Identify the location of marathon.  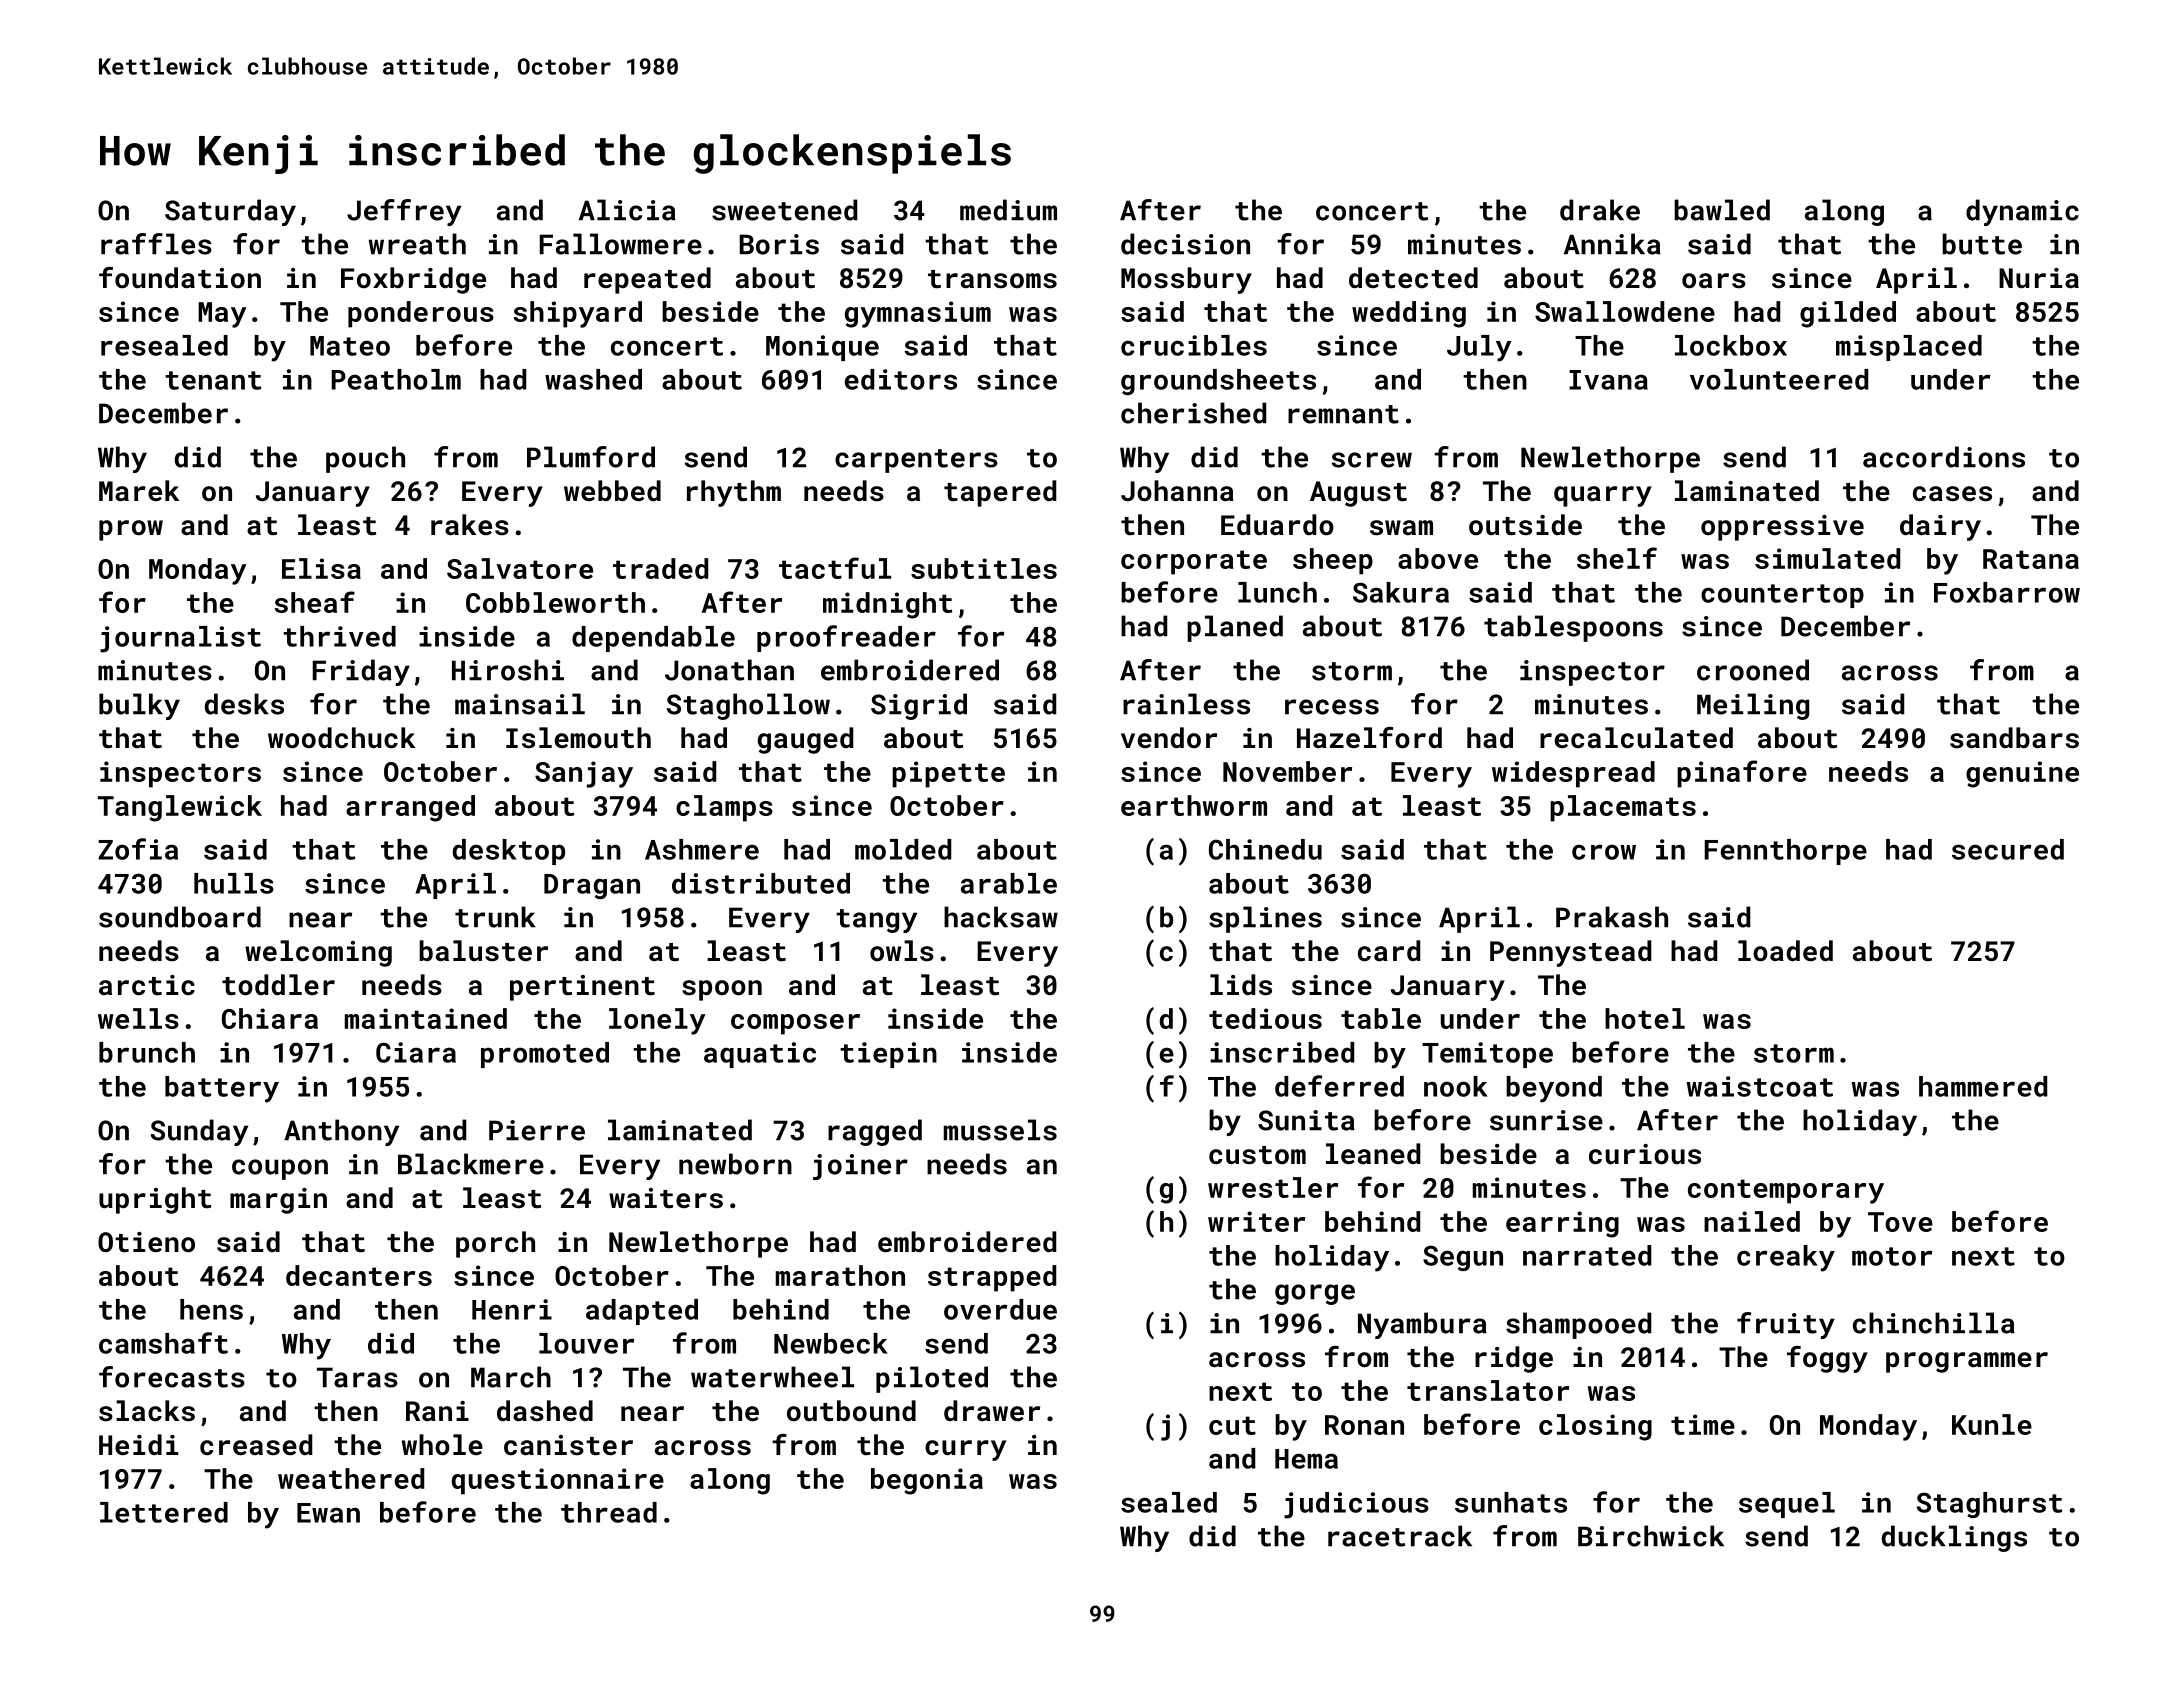
(840, 1275).
